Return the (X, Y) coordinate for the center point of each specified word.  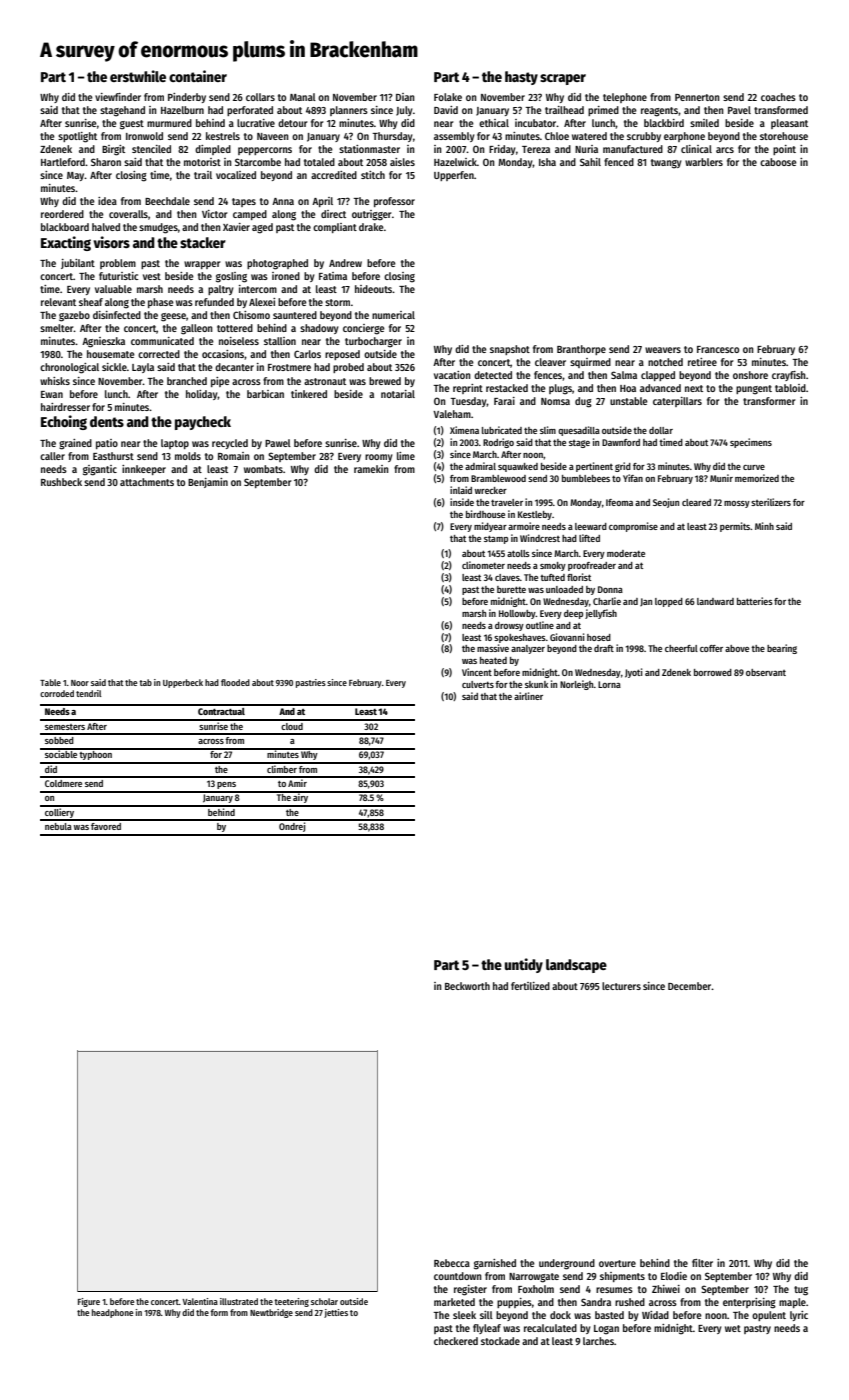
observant (766, 672)
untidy (524, 965)
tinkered (309, 394)
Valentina (200, 1301)
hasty (521, 78)
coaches (778, 97)
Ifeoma (619, 502)
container (198, 76)
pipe (220, 382)
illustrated (239, 1301)
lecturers (621, 986)
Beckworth (467, 986)
